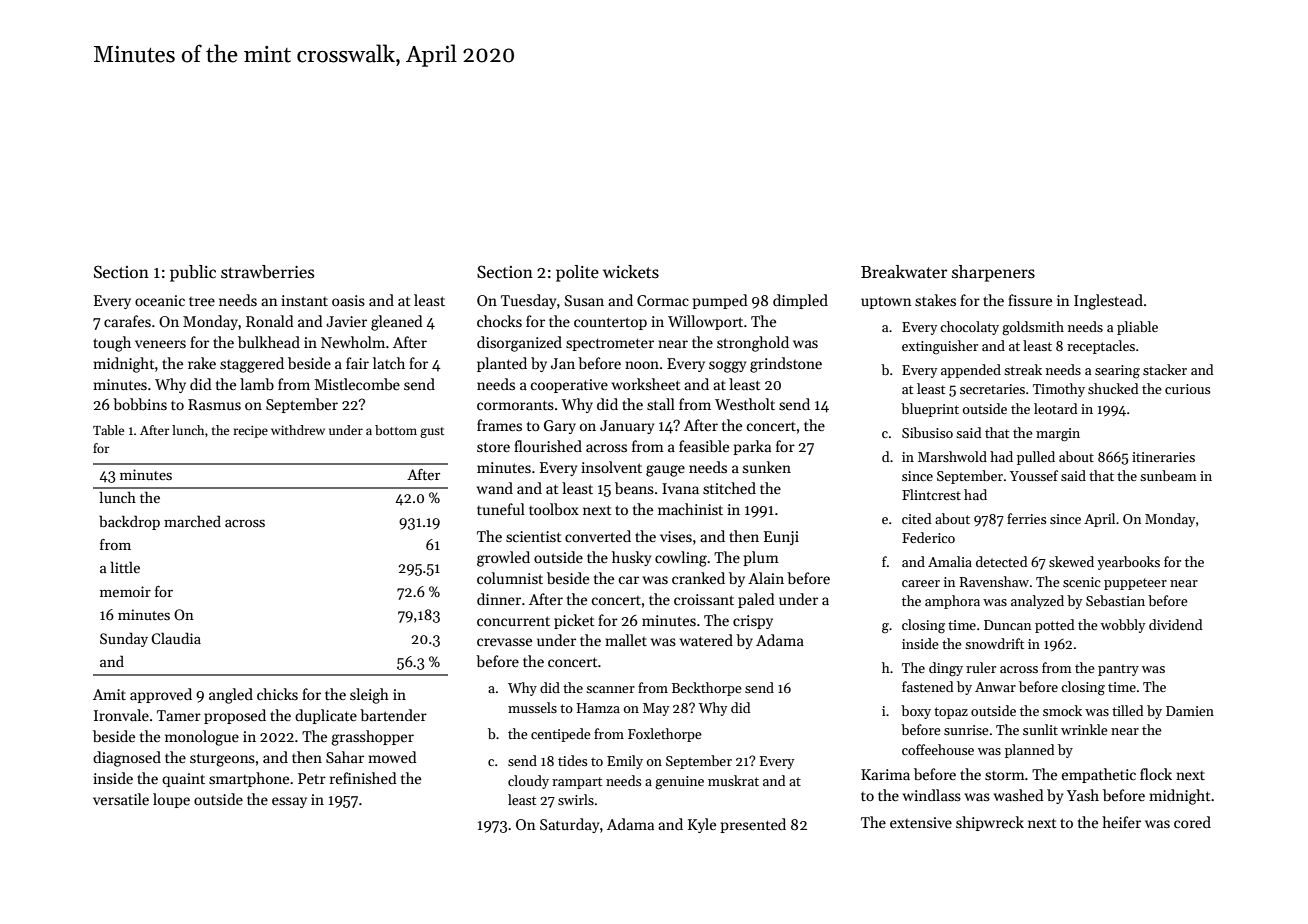 The image size is (1308, 924). I want to click on Susan, so click(584, 300).
